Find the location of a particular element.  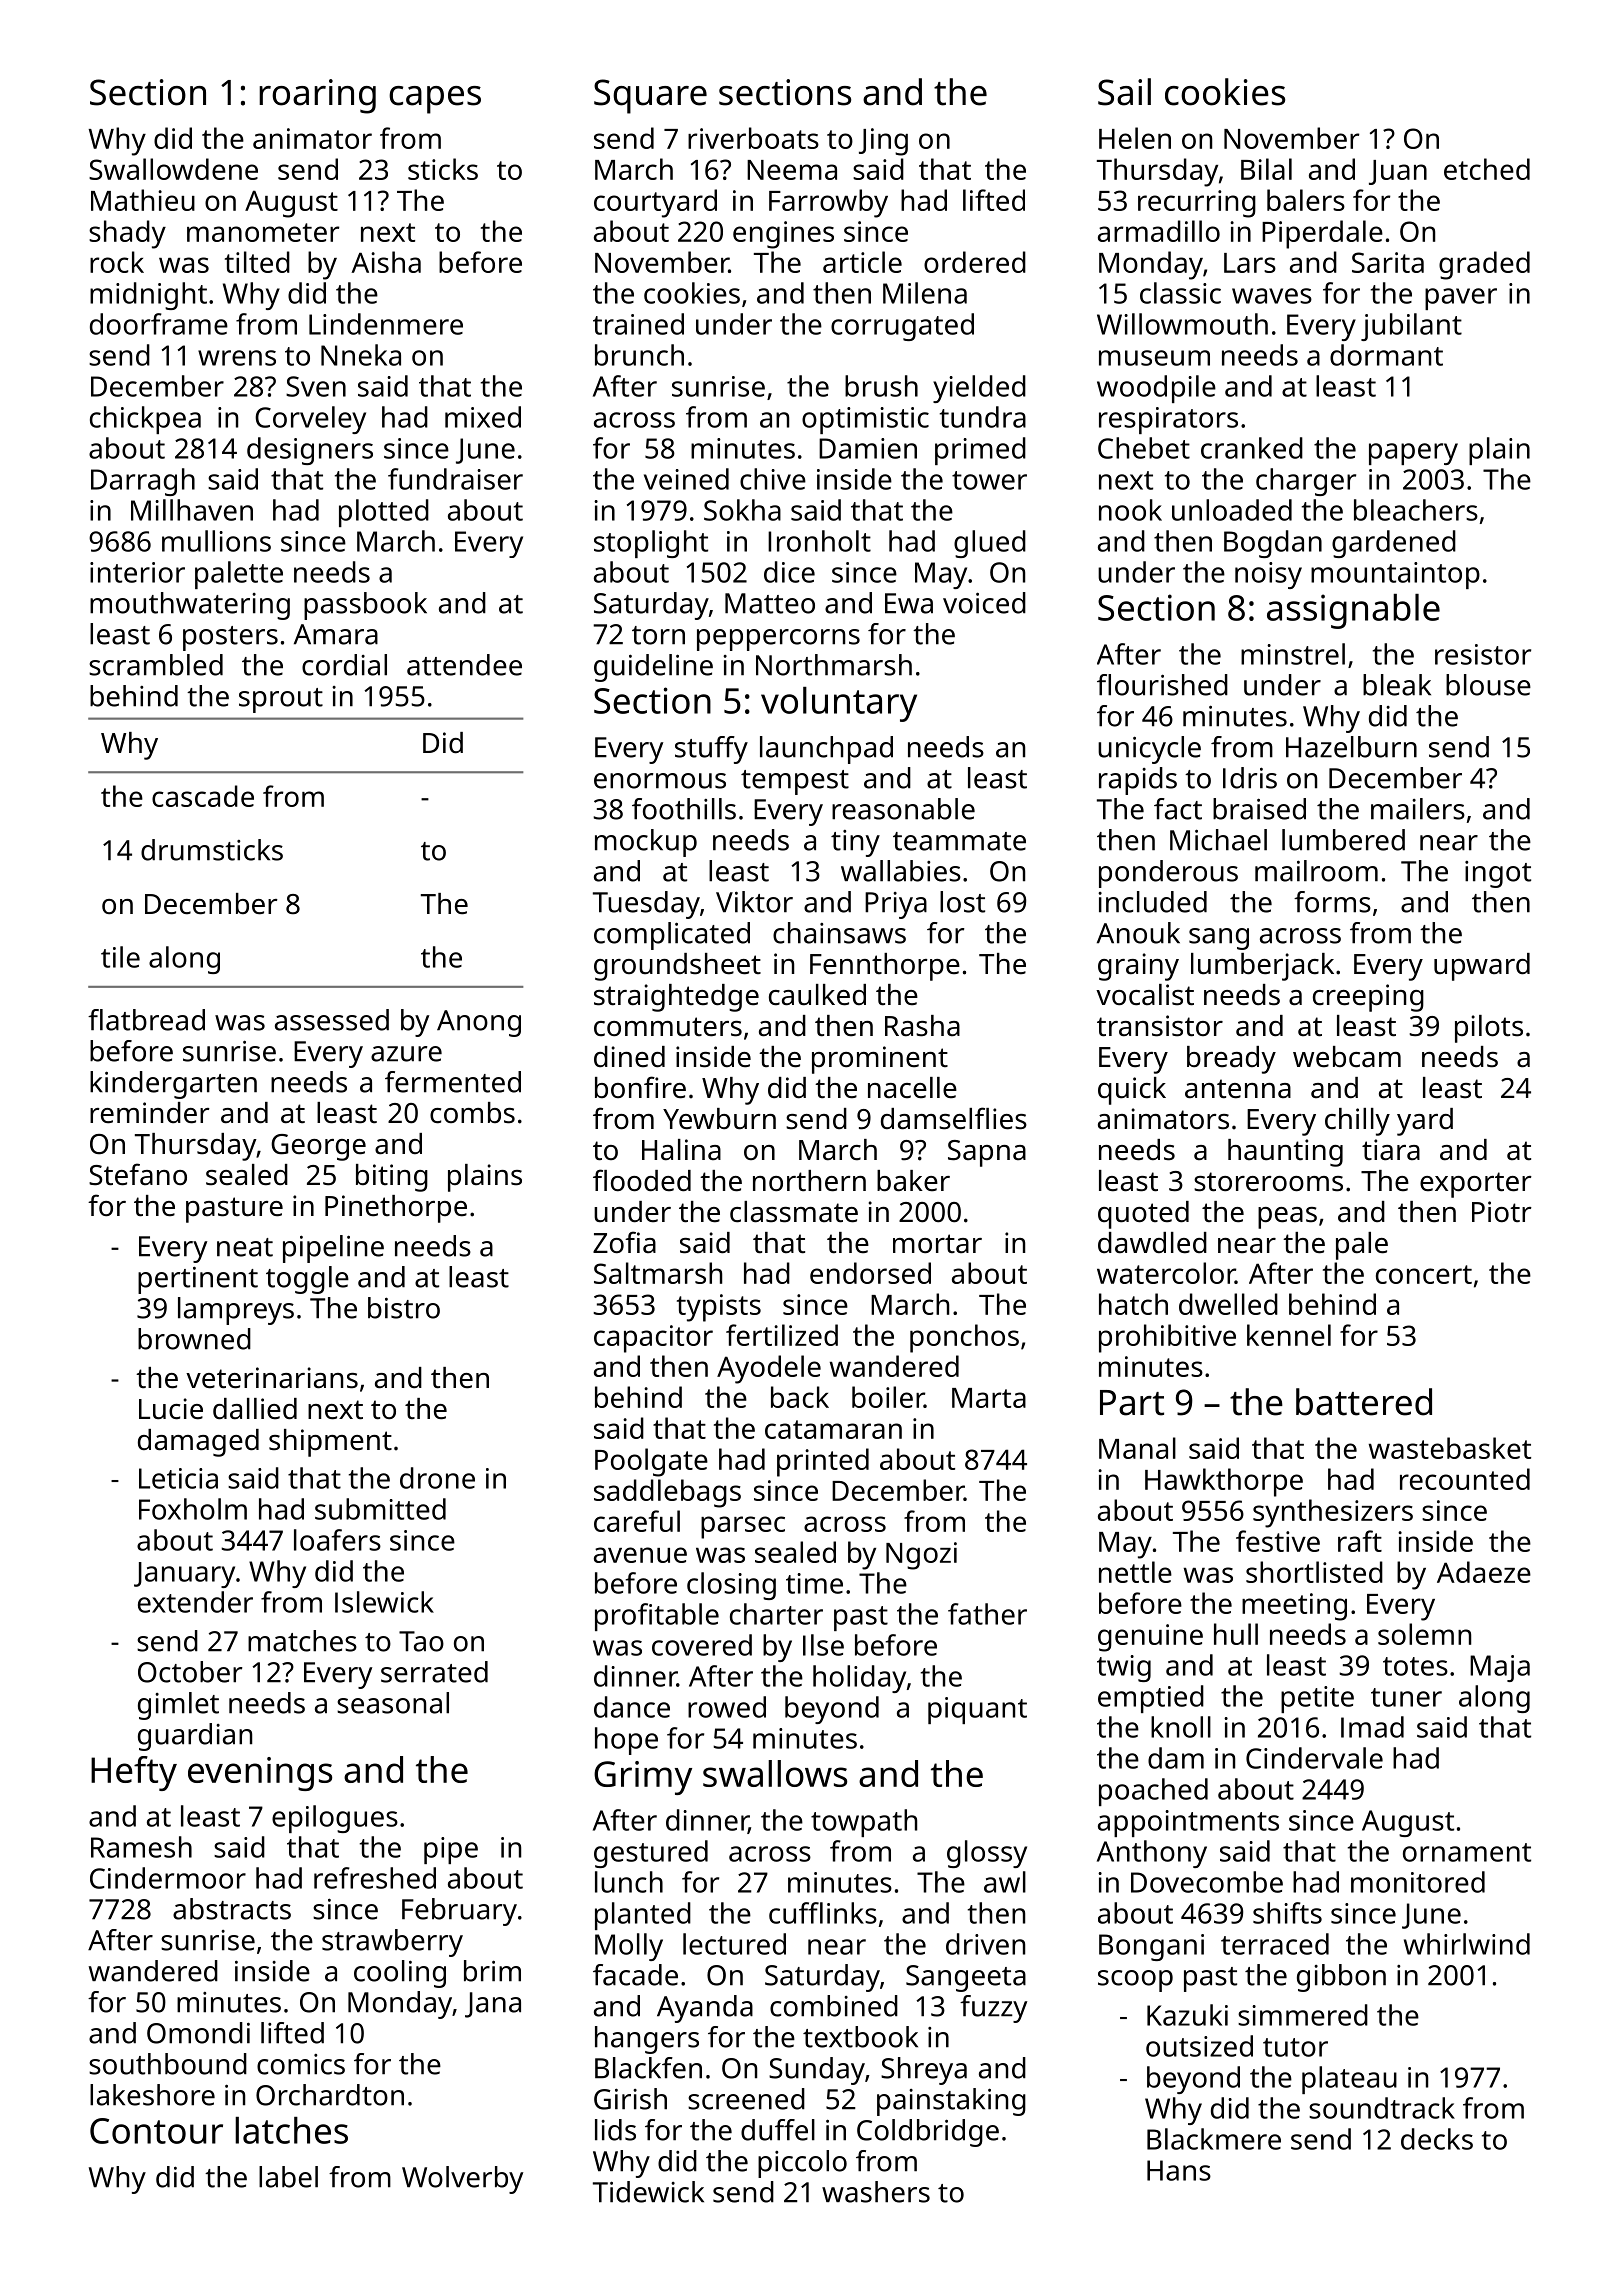

riverboats is located at coordinates (753, 138).
